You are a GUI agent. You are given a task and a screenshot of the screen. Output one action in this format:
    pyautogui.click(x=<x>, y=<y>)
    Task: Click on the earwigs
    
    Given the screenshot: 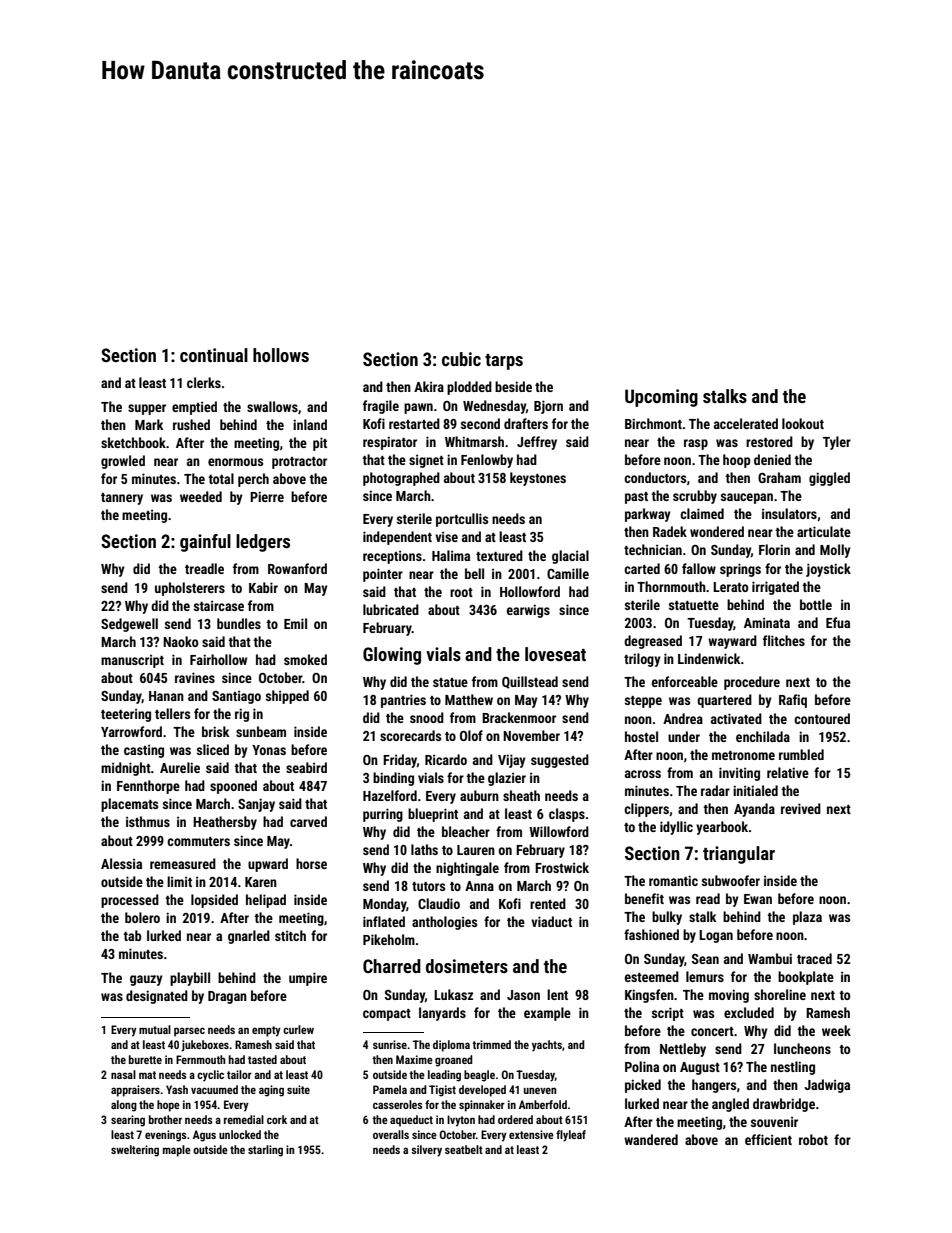 What is the action you would take?
    pyautogui.click(x=528, y=611)
